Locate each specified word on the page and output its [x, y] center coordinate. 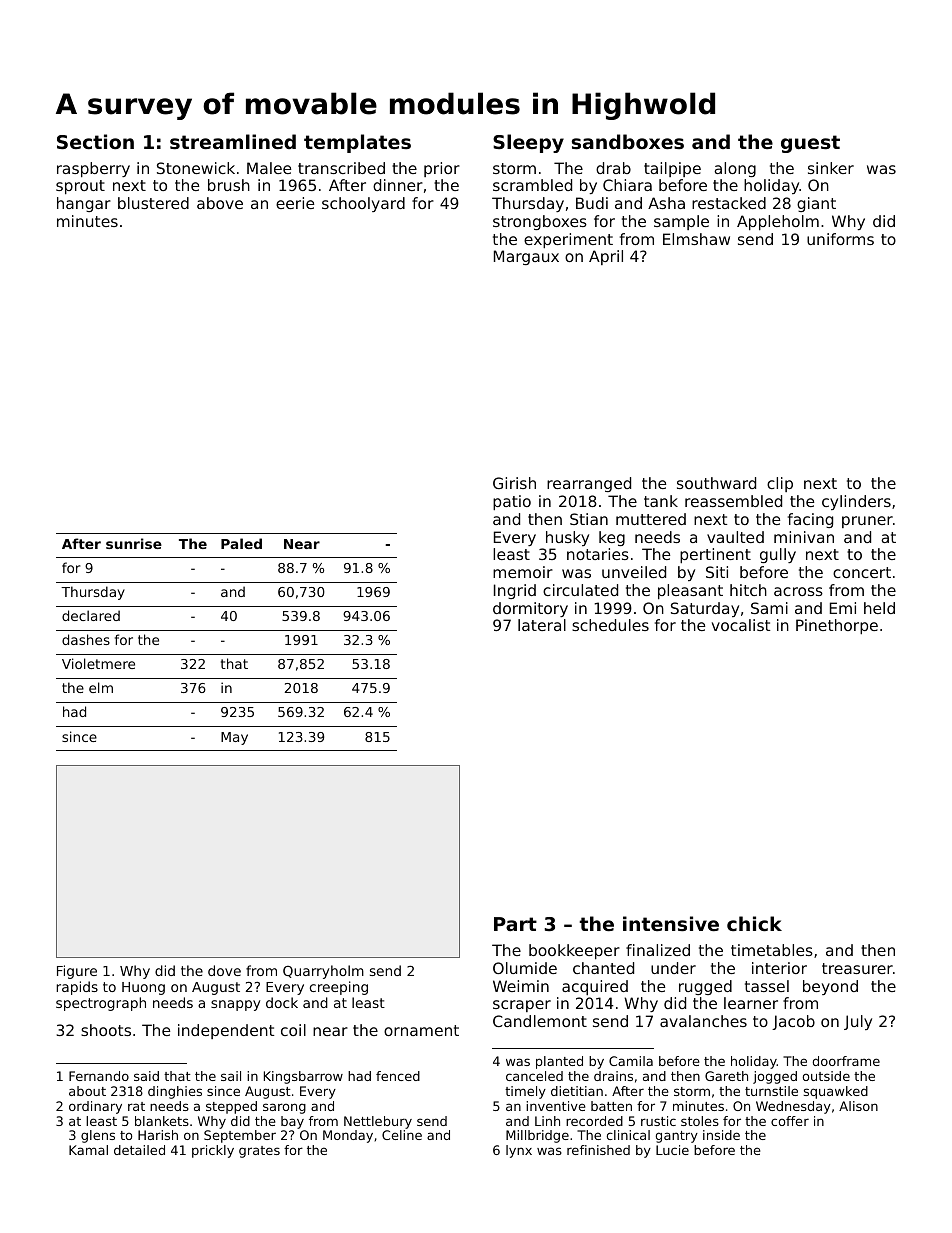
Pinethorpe [837, 626]
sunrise [134, 543]
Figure [77, 972]
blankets [162, 1121]
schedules [610, 625]
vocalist [741, 625]
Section [95, 141]
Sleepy [528, 143]
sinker [831, 168]
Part [515, 924]
